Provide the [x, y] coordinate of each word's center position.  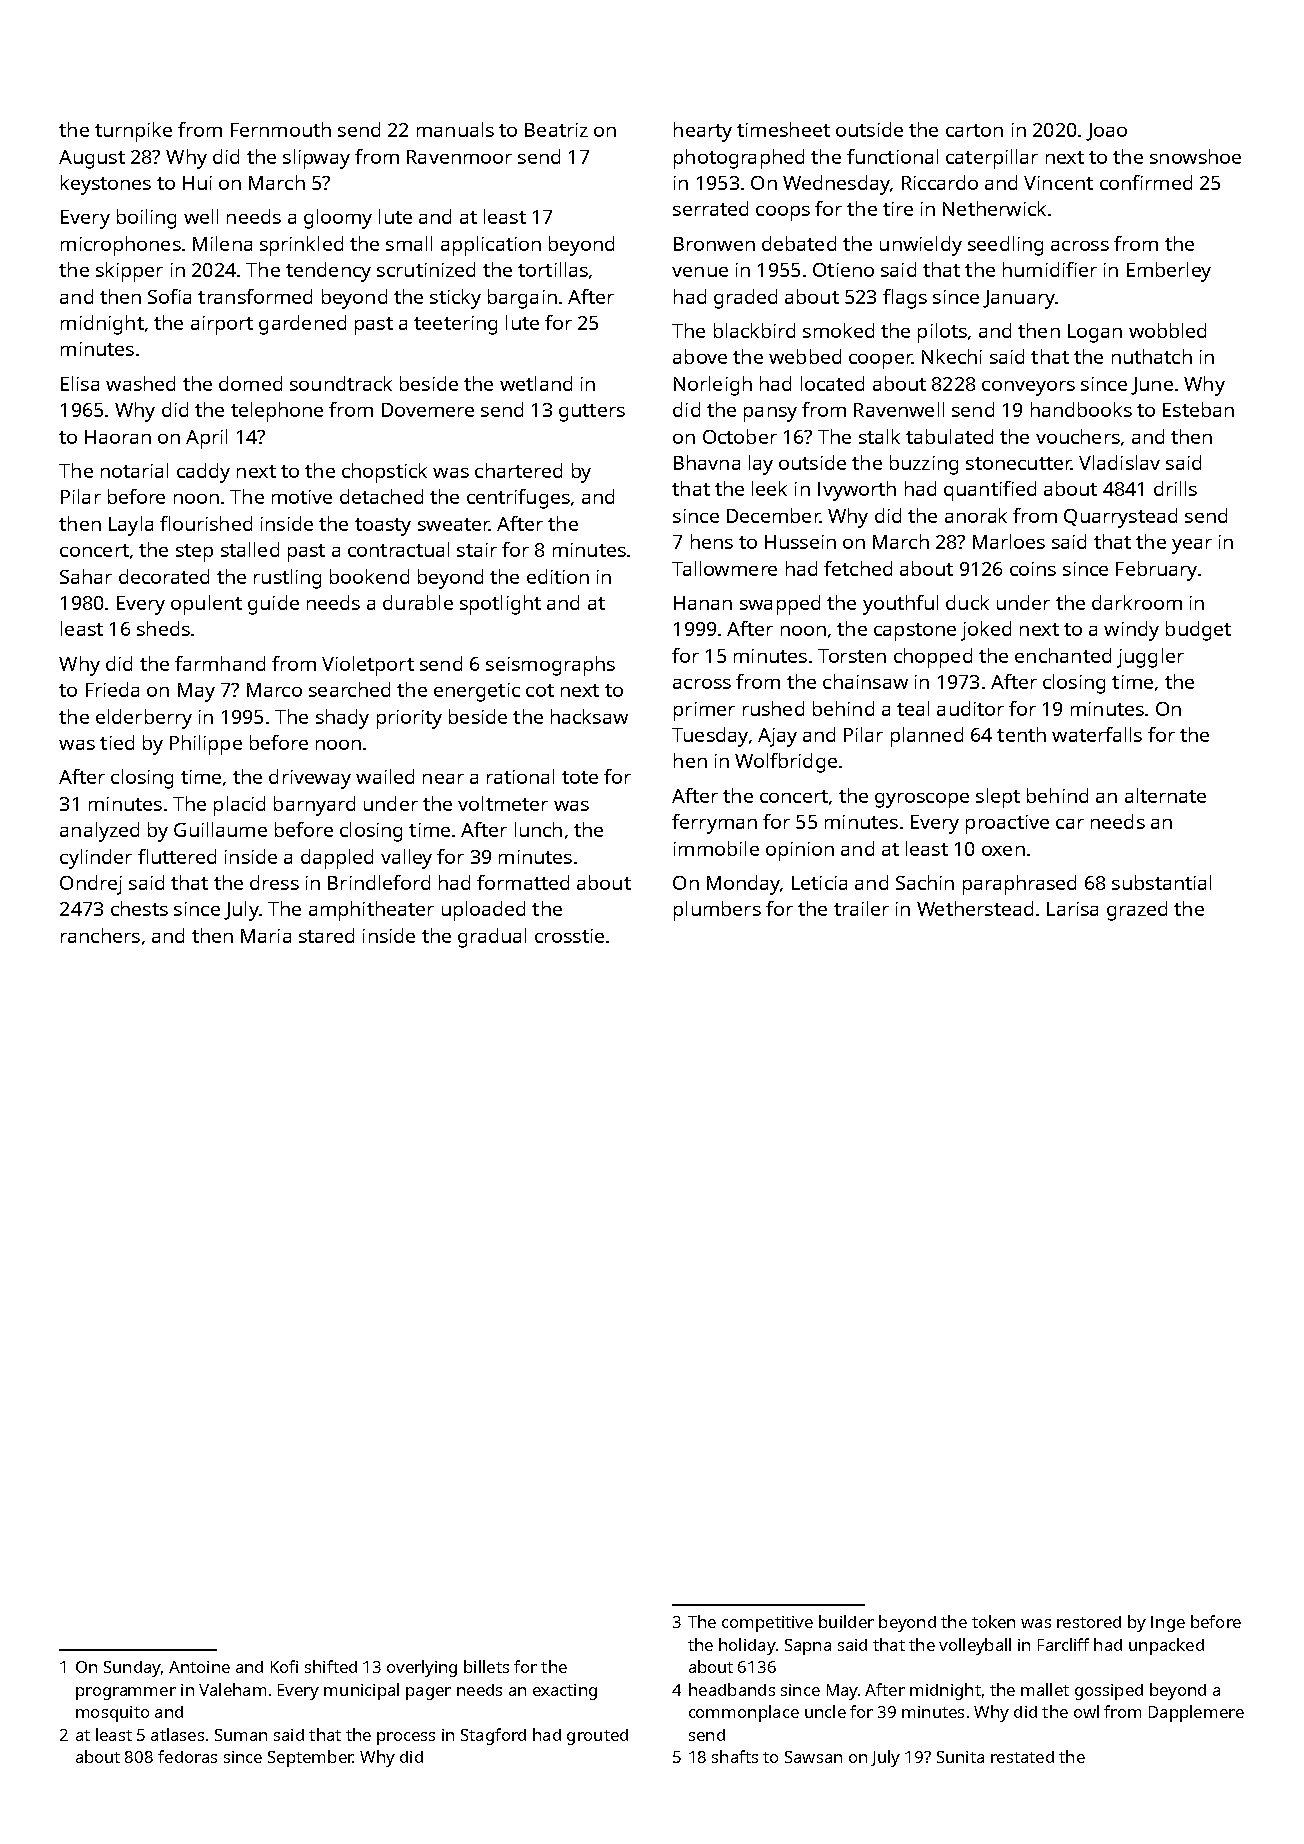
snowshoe [1195, 156]
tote [580, 777]
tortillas [553, 269]
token [993, 1621]
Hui [197, 183]
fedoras [187, 1756]
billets [486, 1666]
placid [239, 806]
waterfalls [1097, 734]
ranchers [100, 935]
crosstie [569, 936]
